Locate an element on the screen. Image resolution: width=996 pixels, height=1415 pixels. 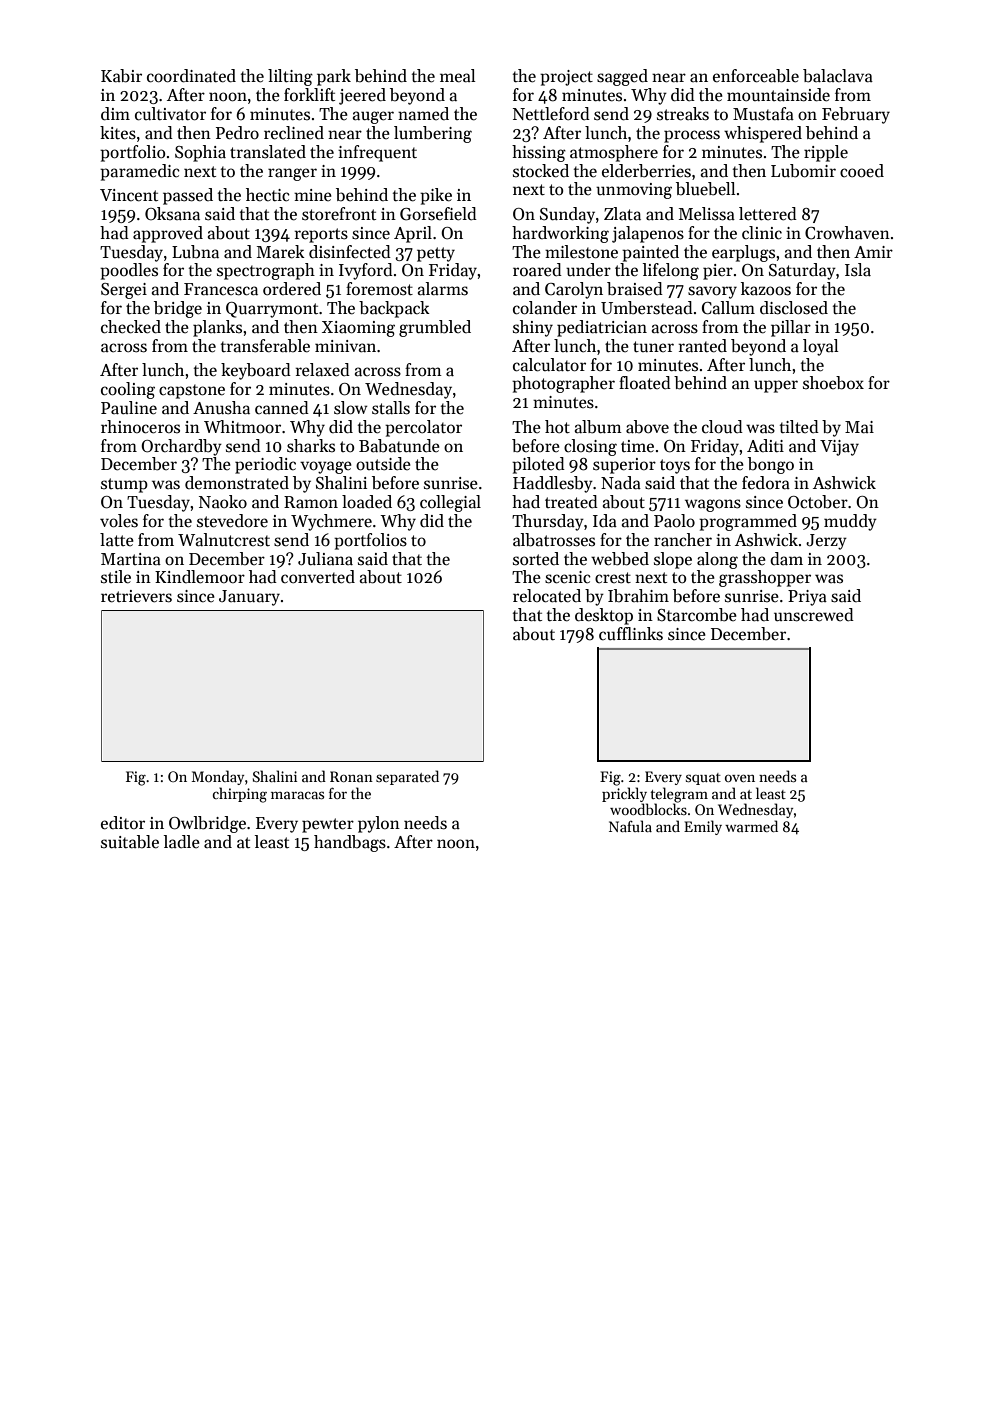
unscrewed is located at coordinates (814, 615).
